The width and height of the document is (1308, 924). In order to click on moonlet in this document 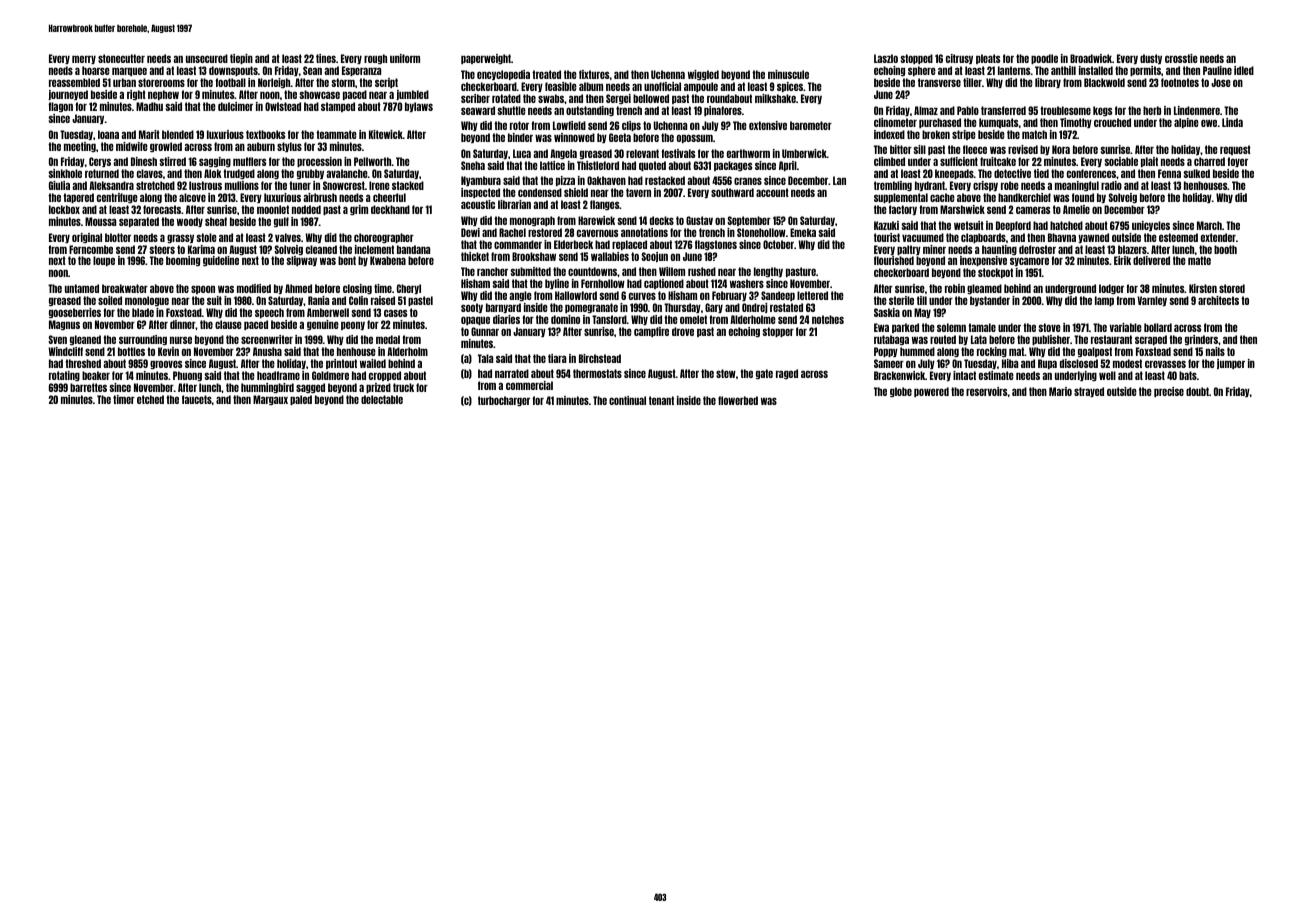, I will do `click(273, 209)`.
